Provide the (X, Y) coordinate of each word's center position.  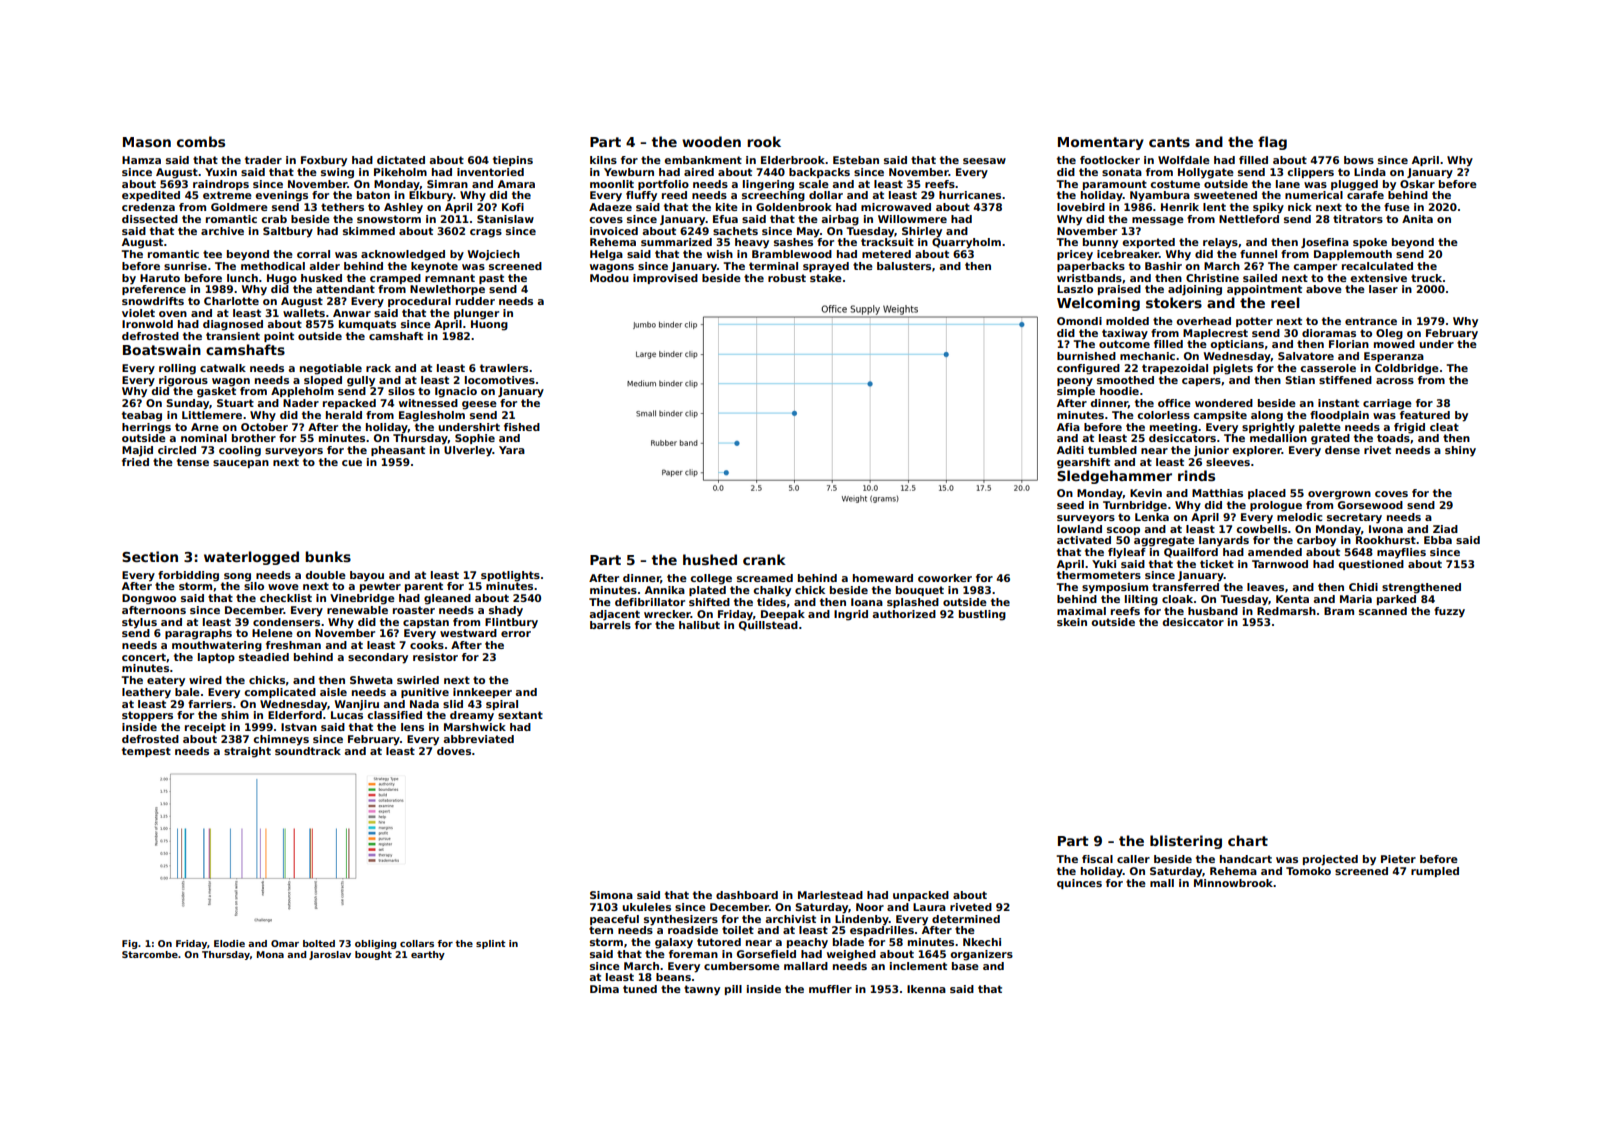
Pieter (1398, 859)
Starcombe (150, 954)
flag (1272, 143)
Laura (929, 907)
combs (201, 141)
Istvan (299, 727)
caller (1133, 859)
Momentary (1101, 143)
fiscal (1097, 859)
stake (826, 278)
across (1395, 381)
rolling (177, 369)
